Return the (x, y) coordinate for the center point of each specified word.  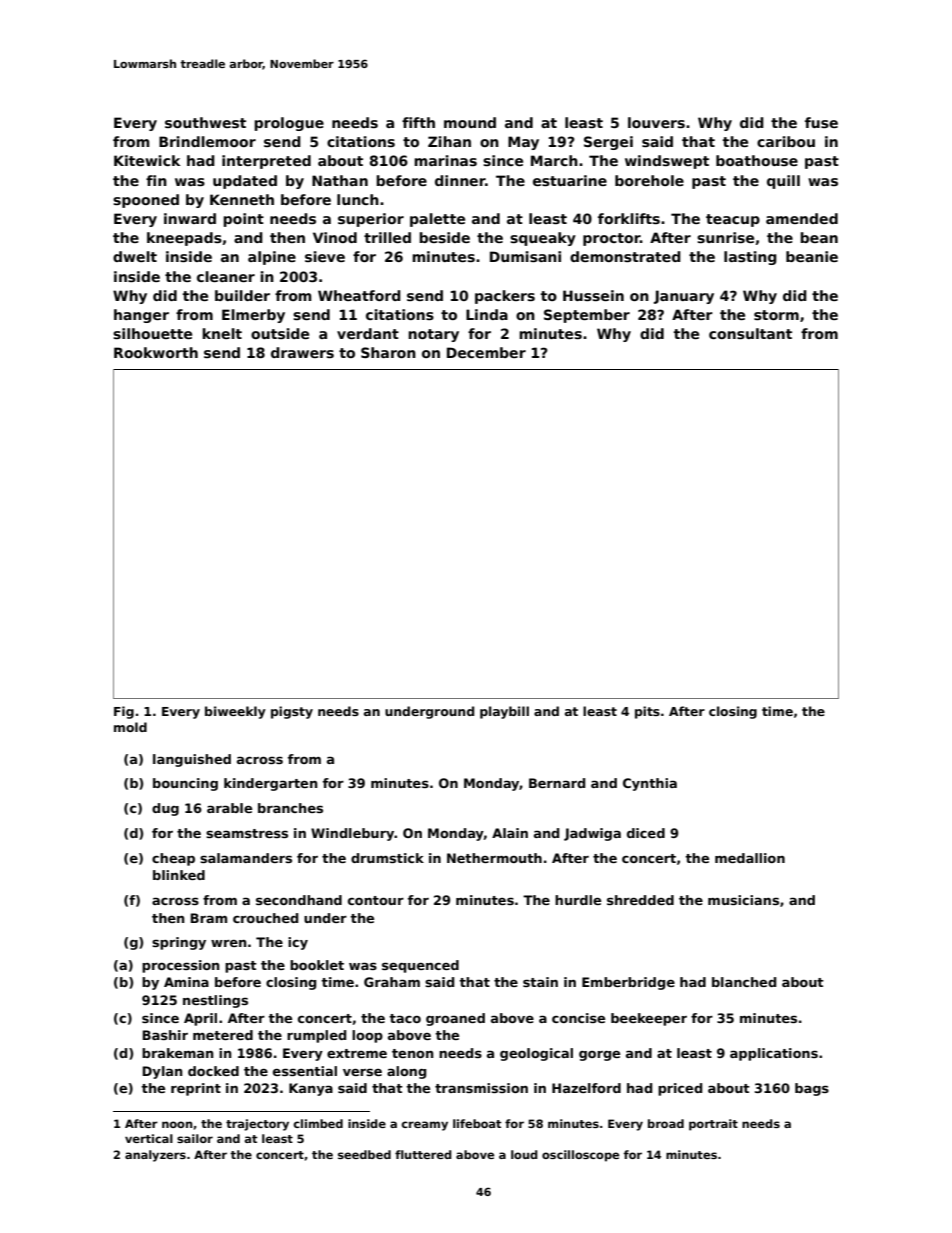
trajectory (257, 1125)
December (486, 352)
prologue (289, 124)
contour (376, 900)
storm (776, 315)
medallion (750, 858)
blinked (179, 875)
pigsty (292, 712)
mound (470, 122)
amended (802, 218)
